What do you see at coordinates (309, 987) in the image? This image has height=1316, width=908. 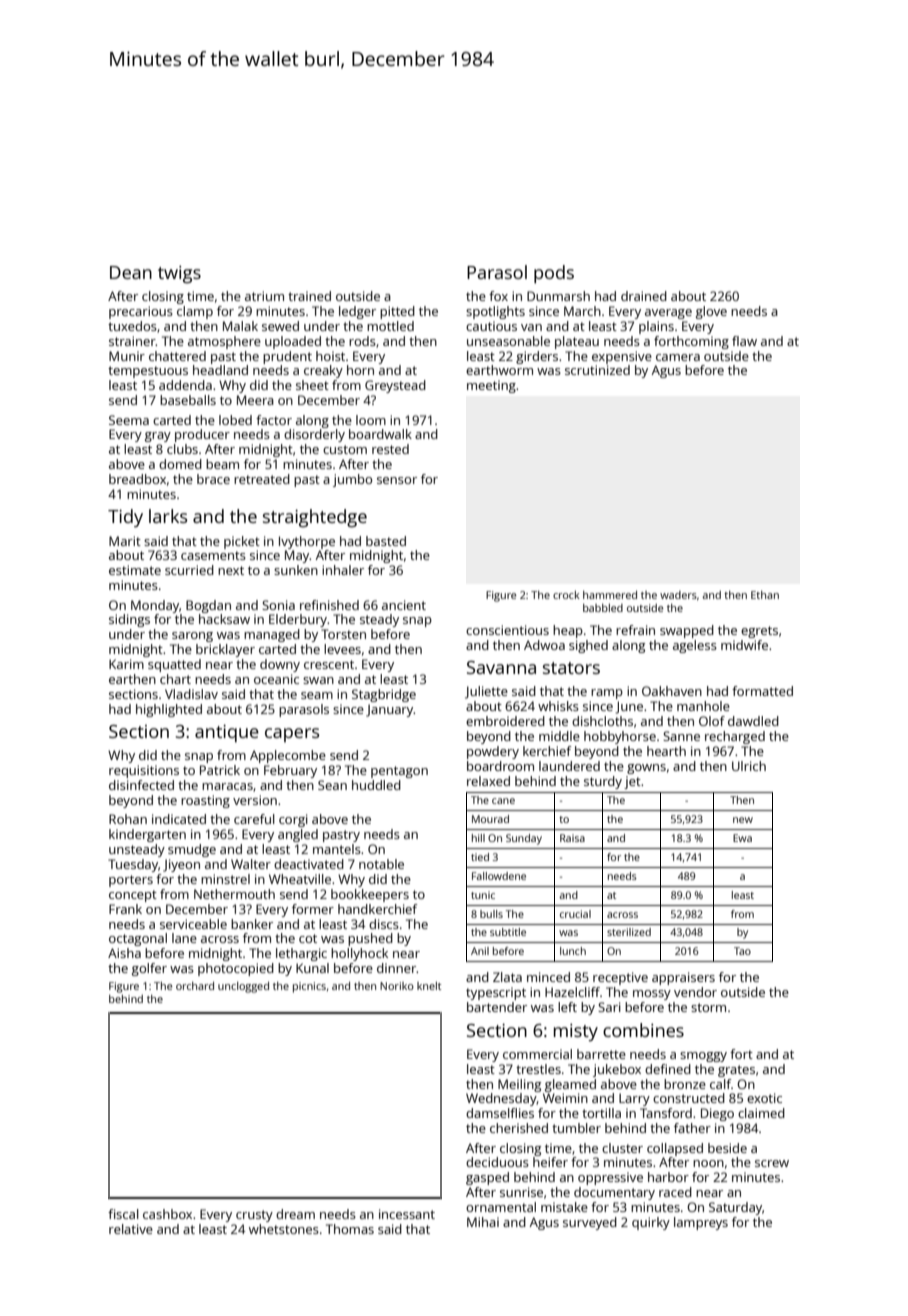 I see `picnics` at bounding box center [309, 987].
